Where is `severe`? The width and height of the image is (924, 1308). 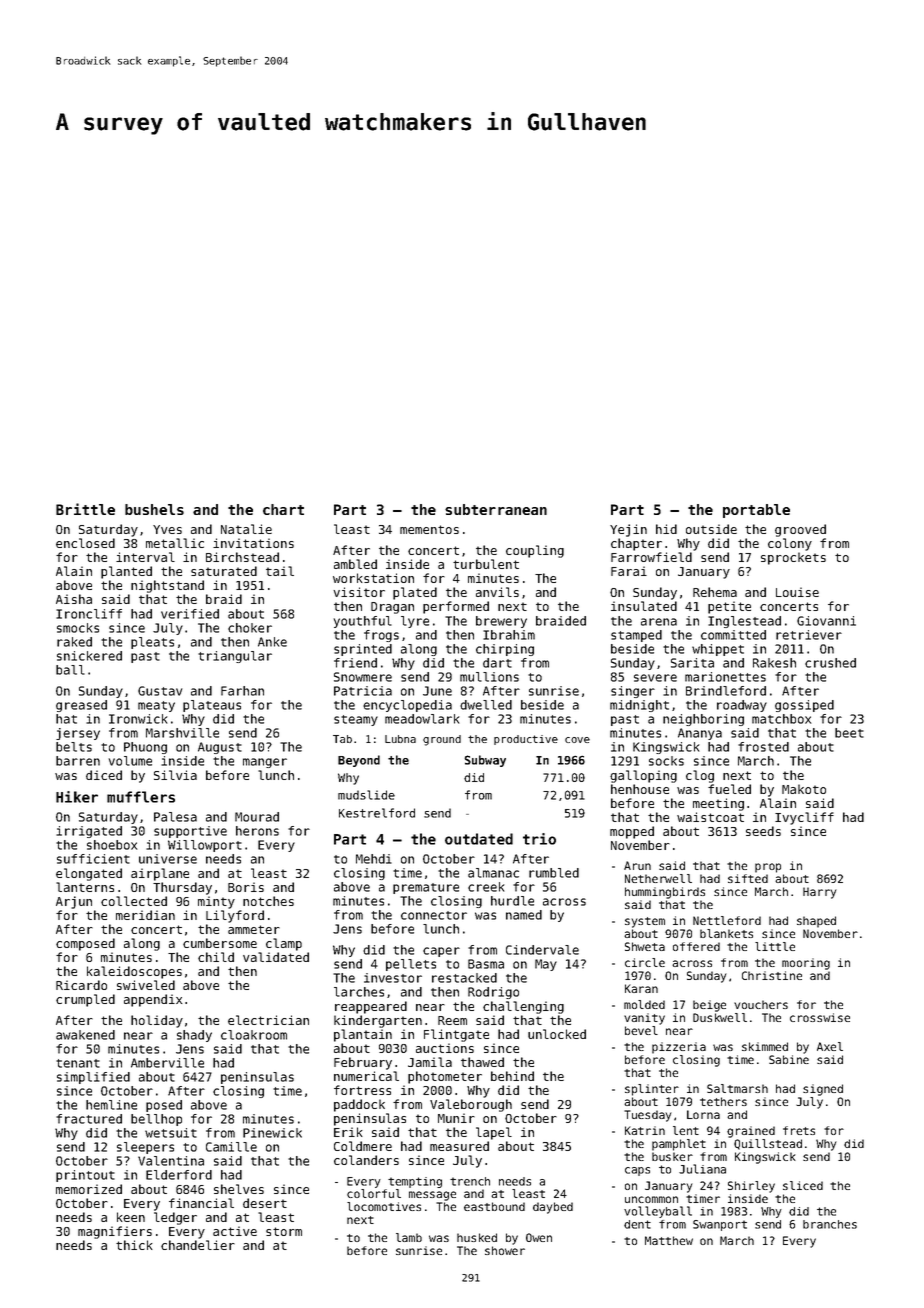 severe is located at coordinates (655, 678).
